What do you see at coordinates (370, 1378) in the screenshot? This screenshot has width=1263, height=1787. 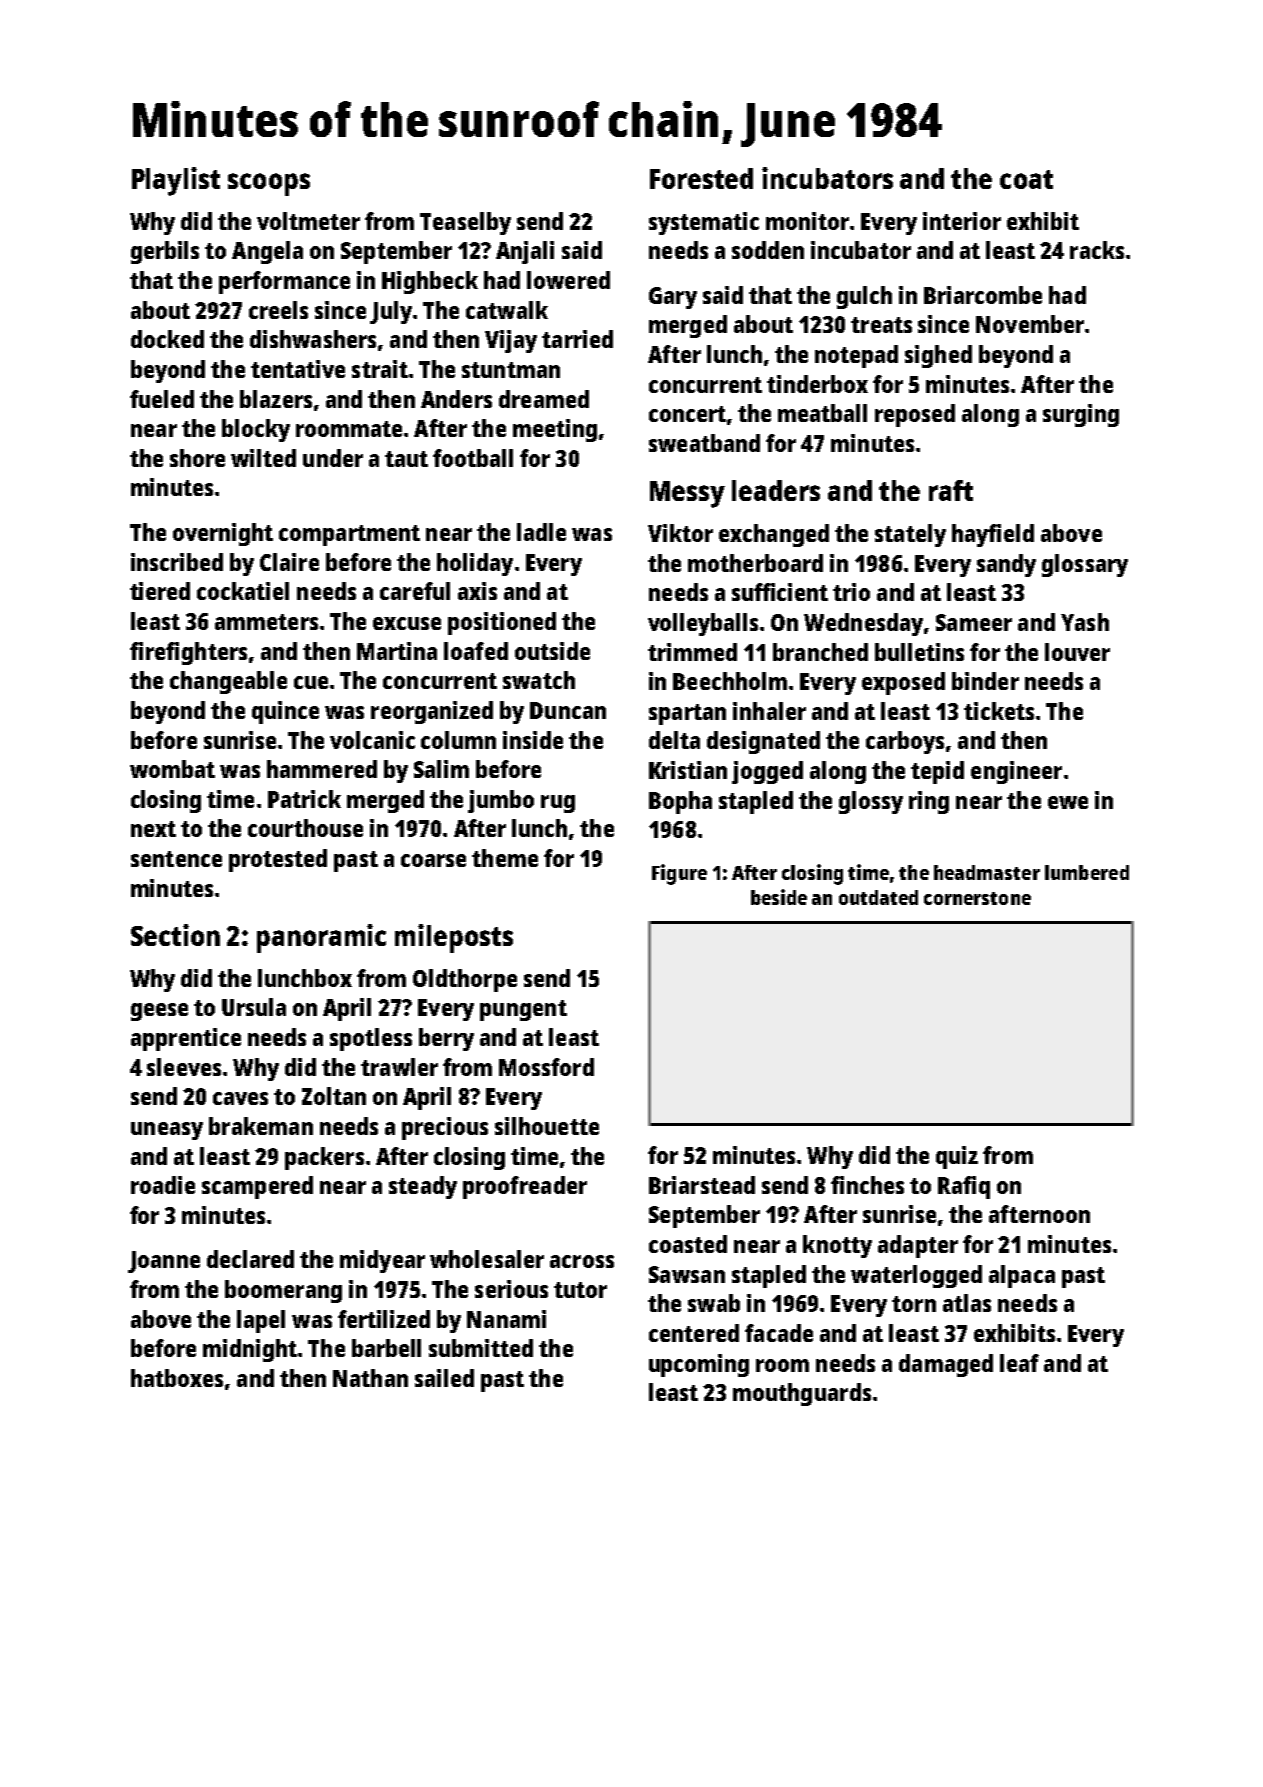 I see `Nathan` at bounding box center [370, 1378].
